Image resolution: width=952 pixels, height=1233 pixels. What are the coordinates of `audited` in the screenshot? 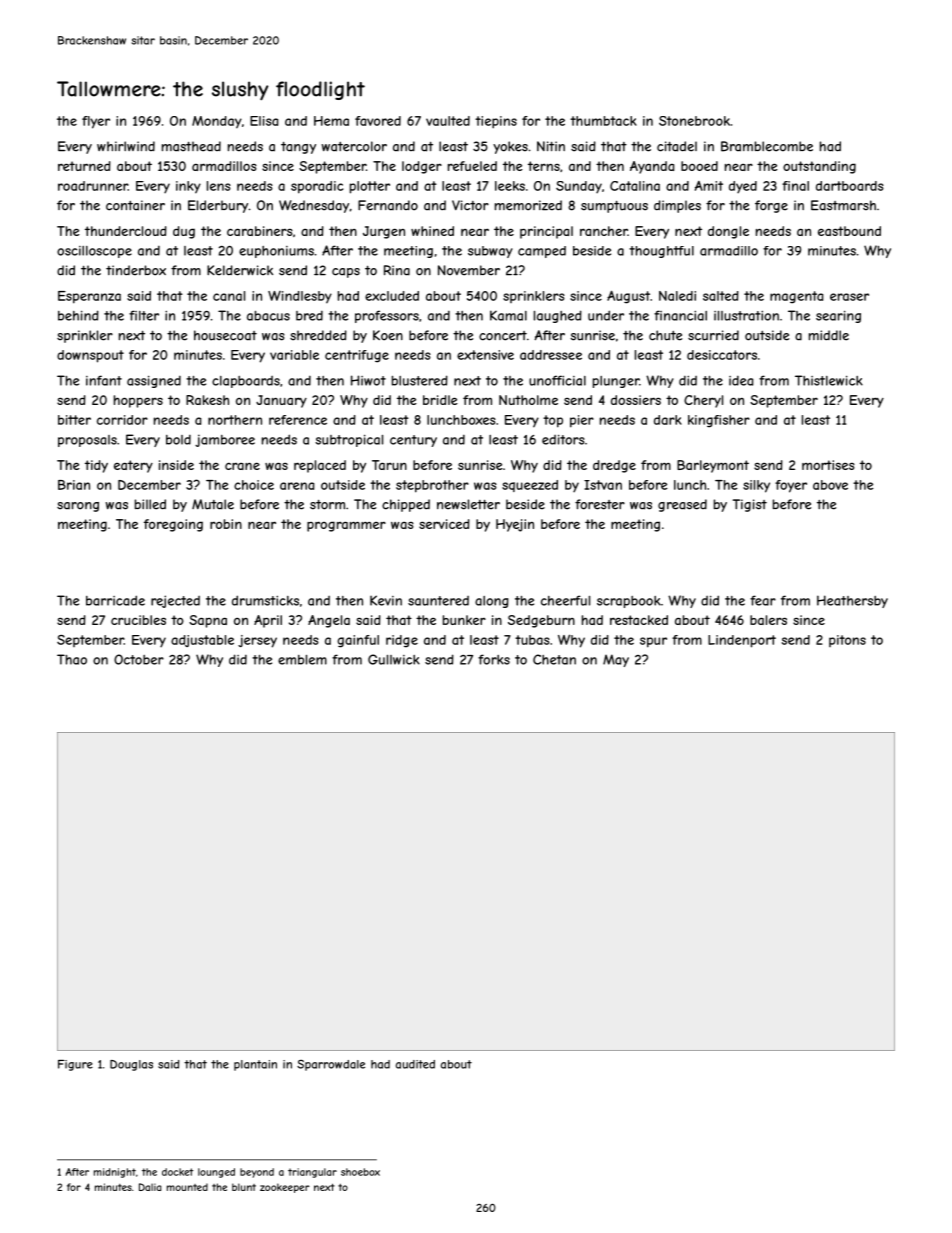 It's located at (415, 1064).
